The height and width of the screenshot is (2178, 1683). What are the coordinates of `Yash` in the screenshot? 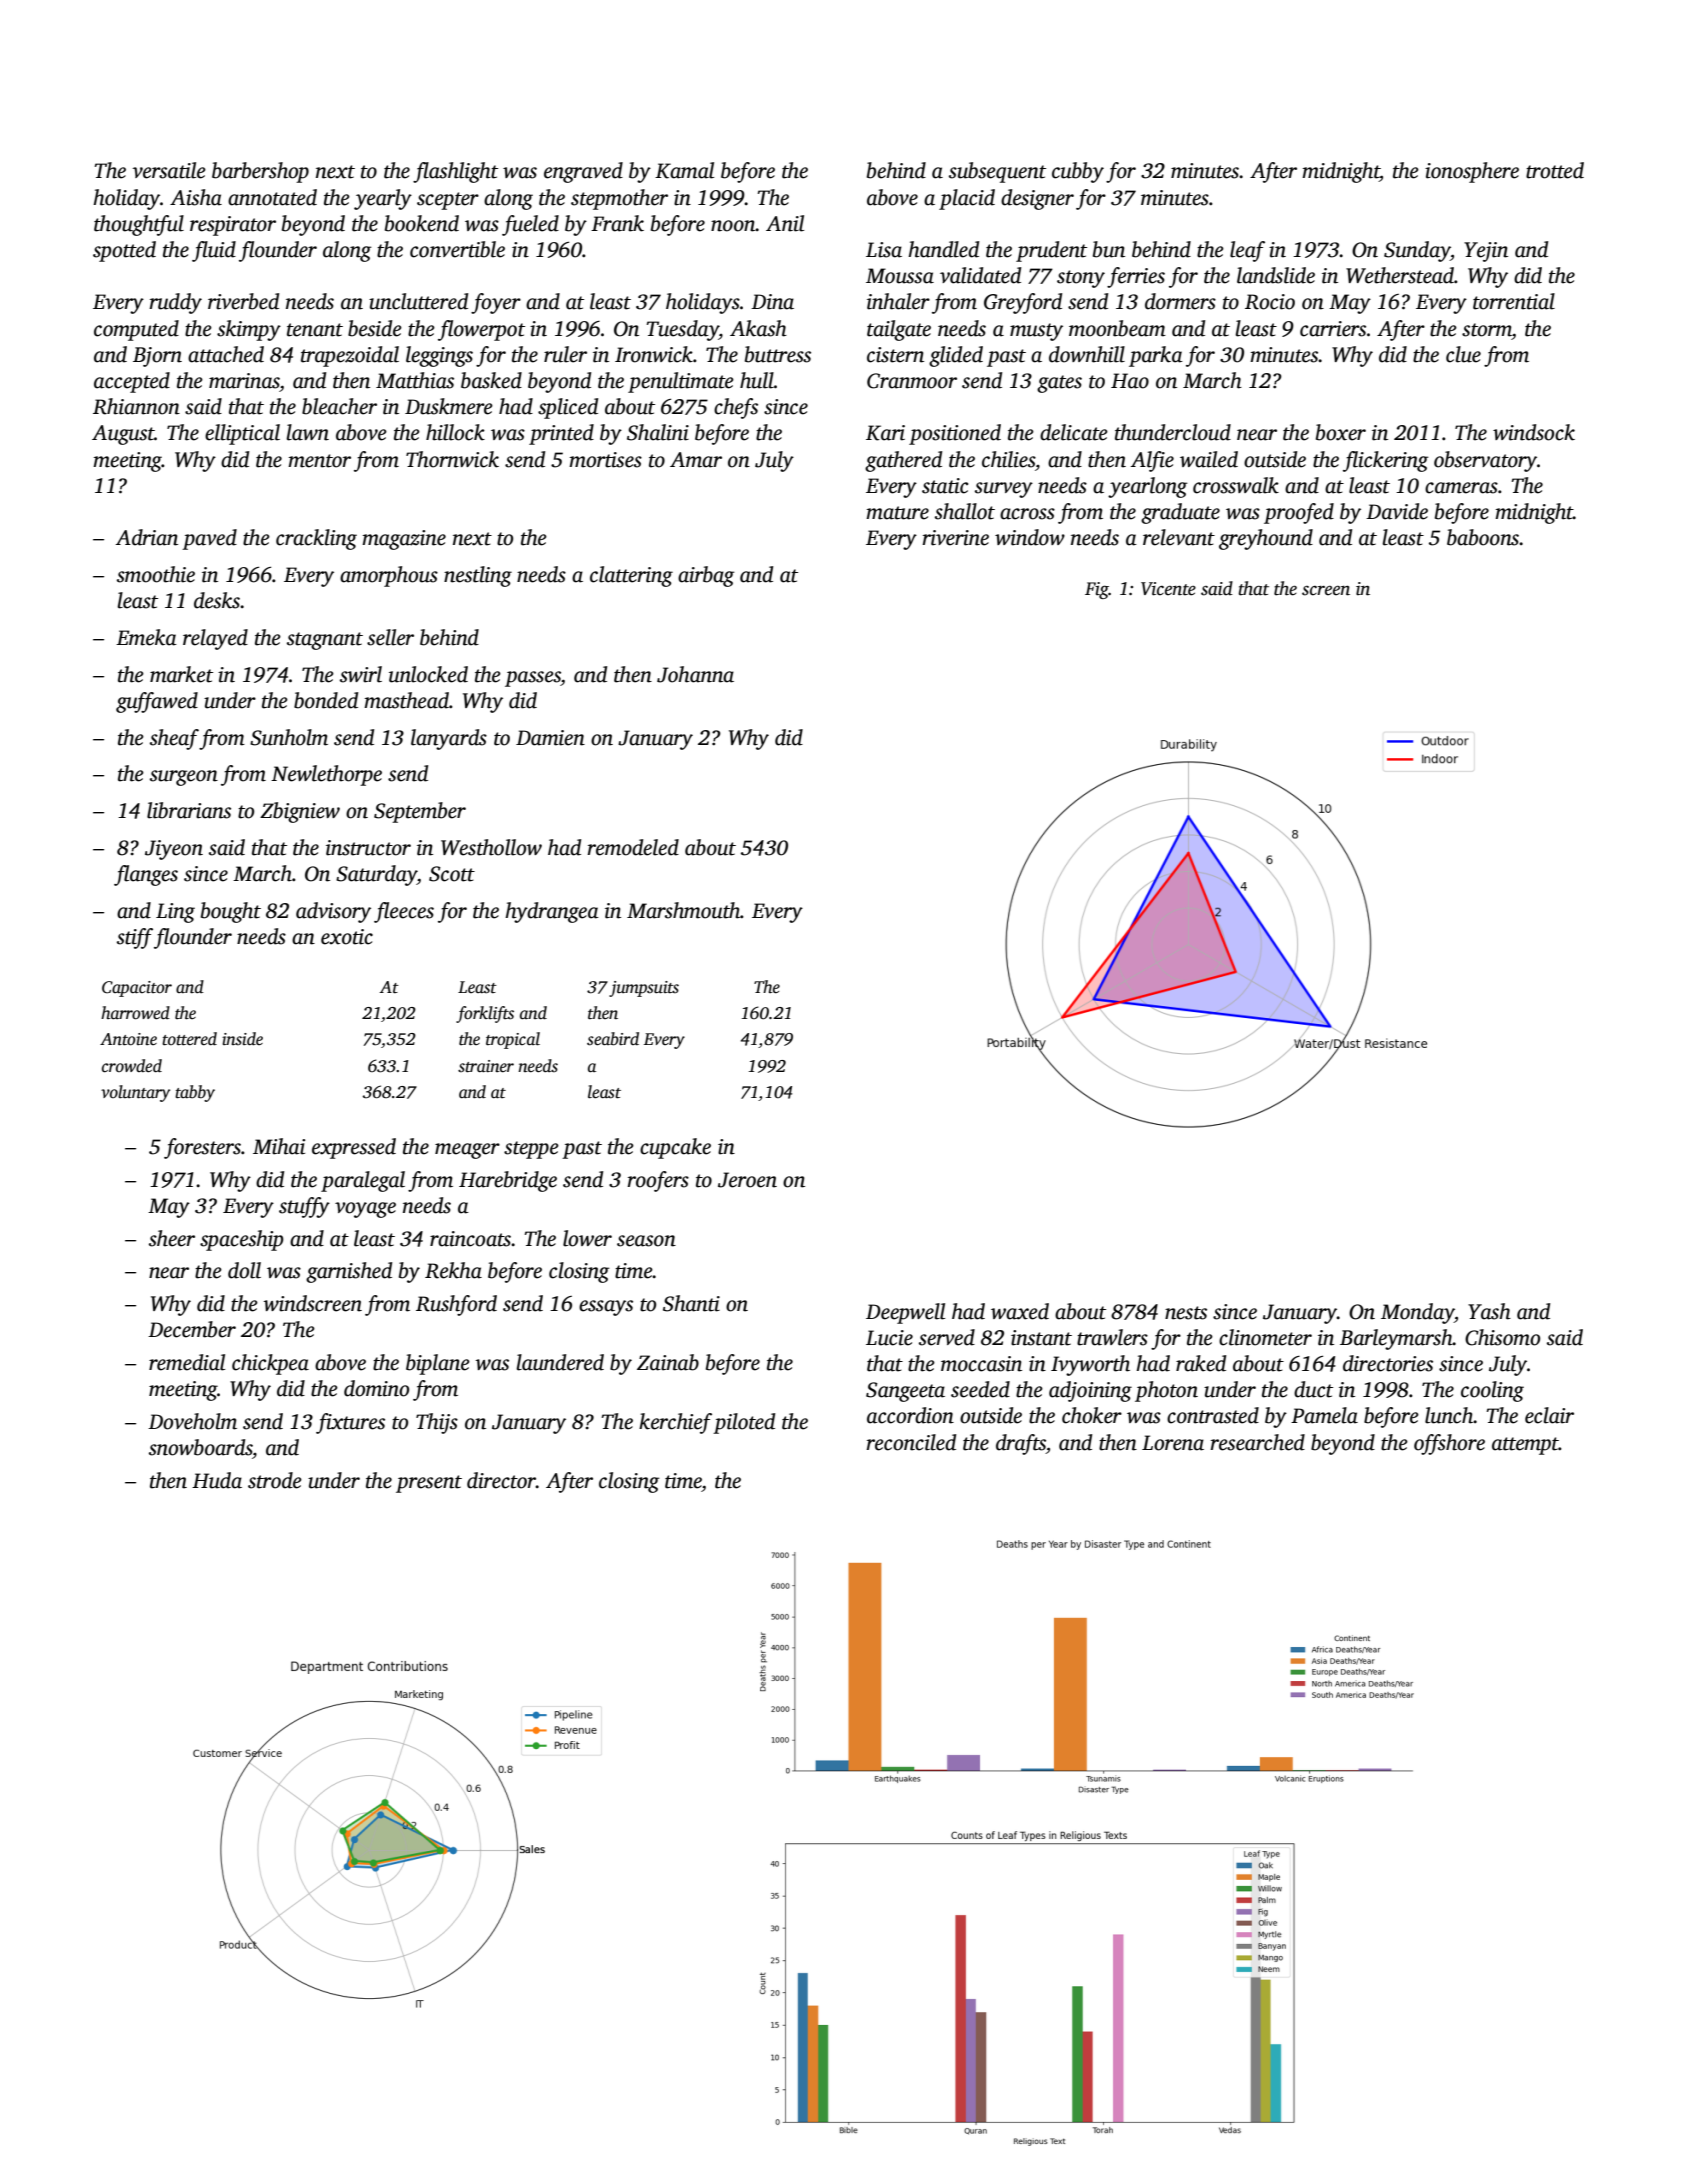 It's located at (1489, 1311).
